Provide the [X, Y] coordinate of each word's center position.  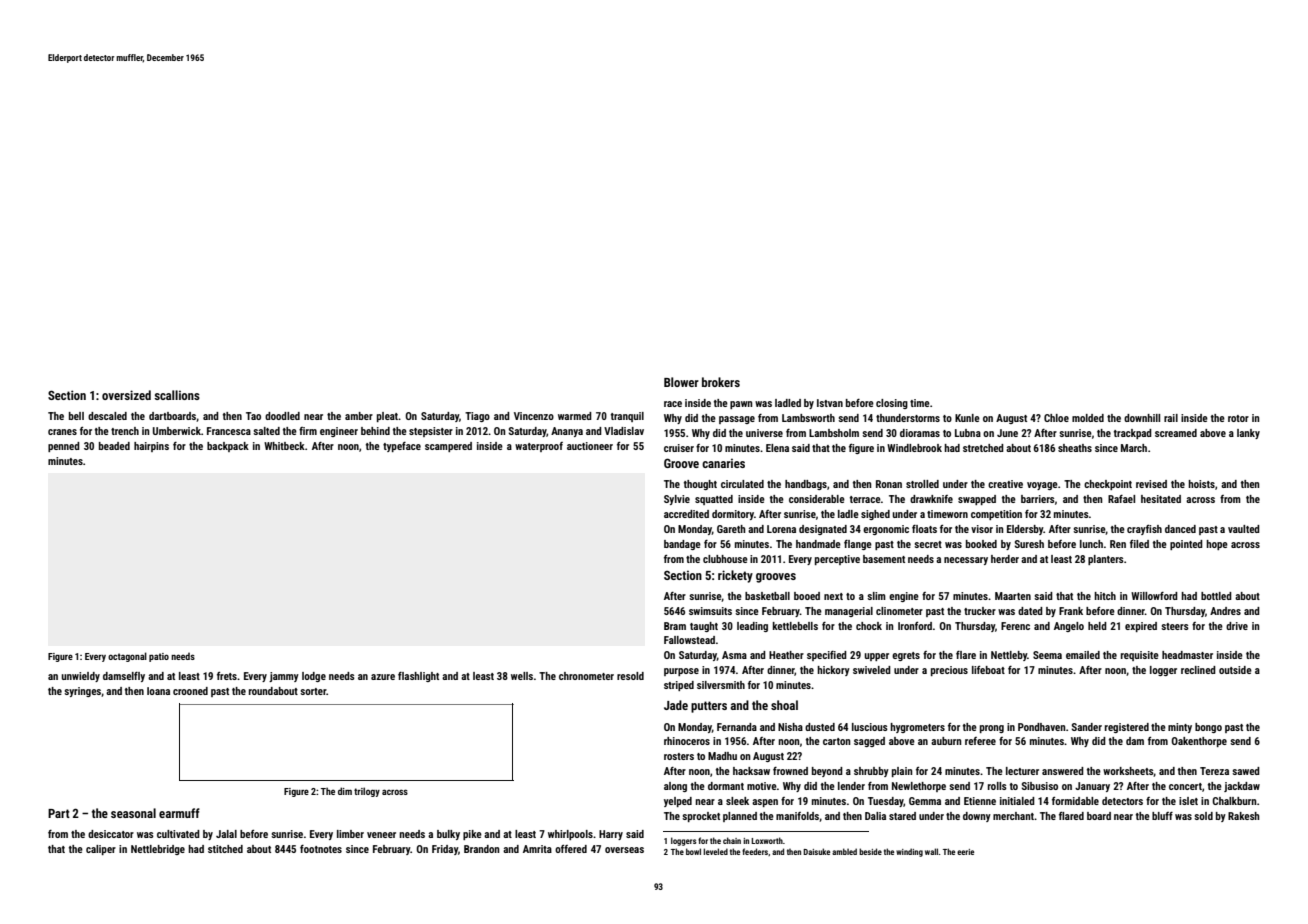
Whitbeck [284, 446]
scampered [448, 447]
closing [892, 404]
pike [472, 835]
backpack [228, 447]
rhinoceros [687, 741]
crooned [190, 691]
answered [1063, 771]
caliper [101, 850]
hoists [1201, 484]
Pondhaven [1042, 727]
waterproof [539, 447]
